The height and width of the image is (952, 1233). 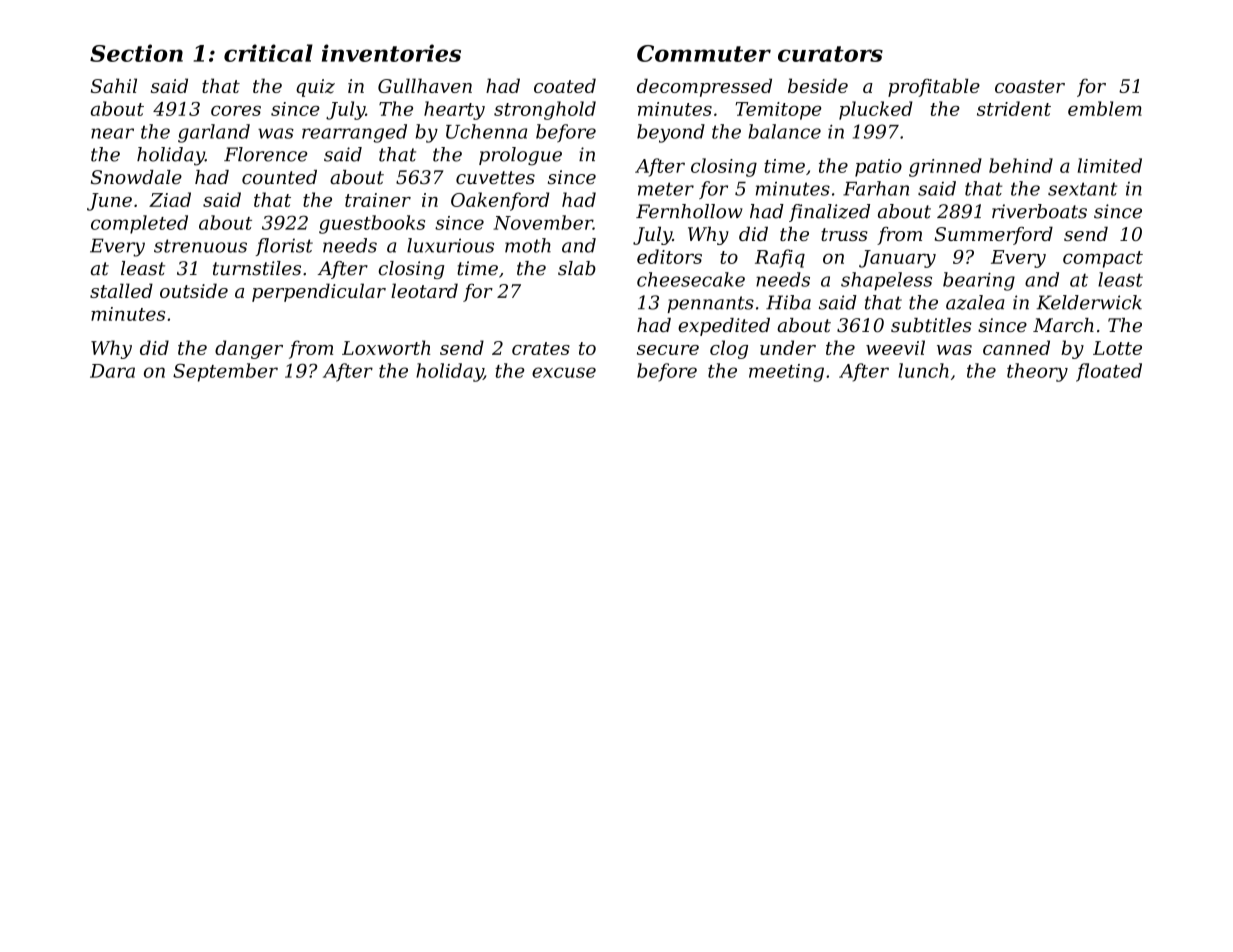 What do you see at coordinates (1014, 108) in the image?
I see `strident` at bounding box center [1014, 108].
